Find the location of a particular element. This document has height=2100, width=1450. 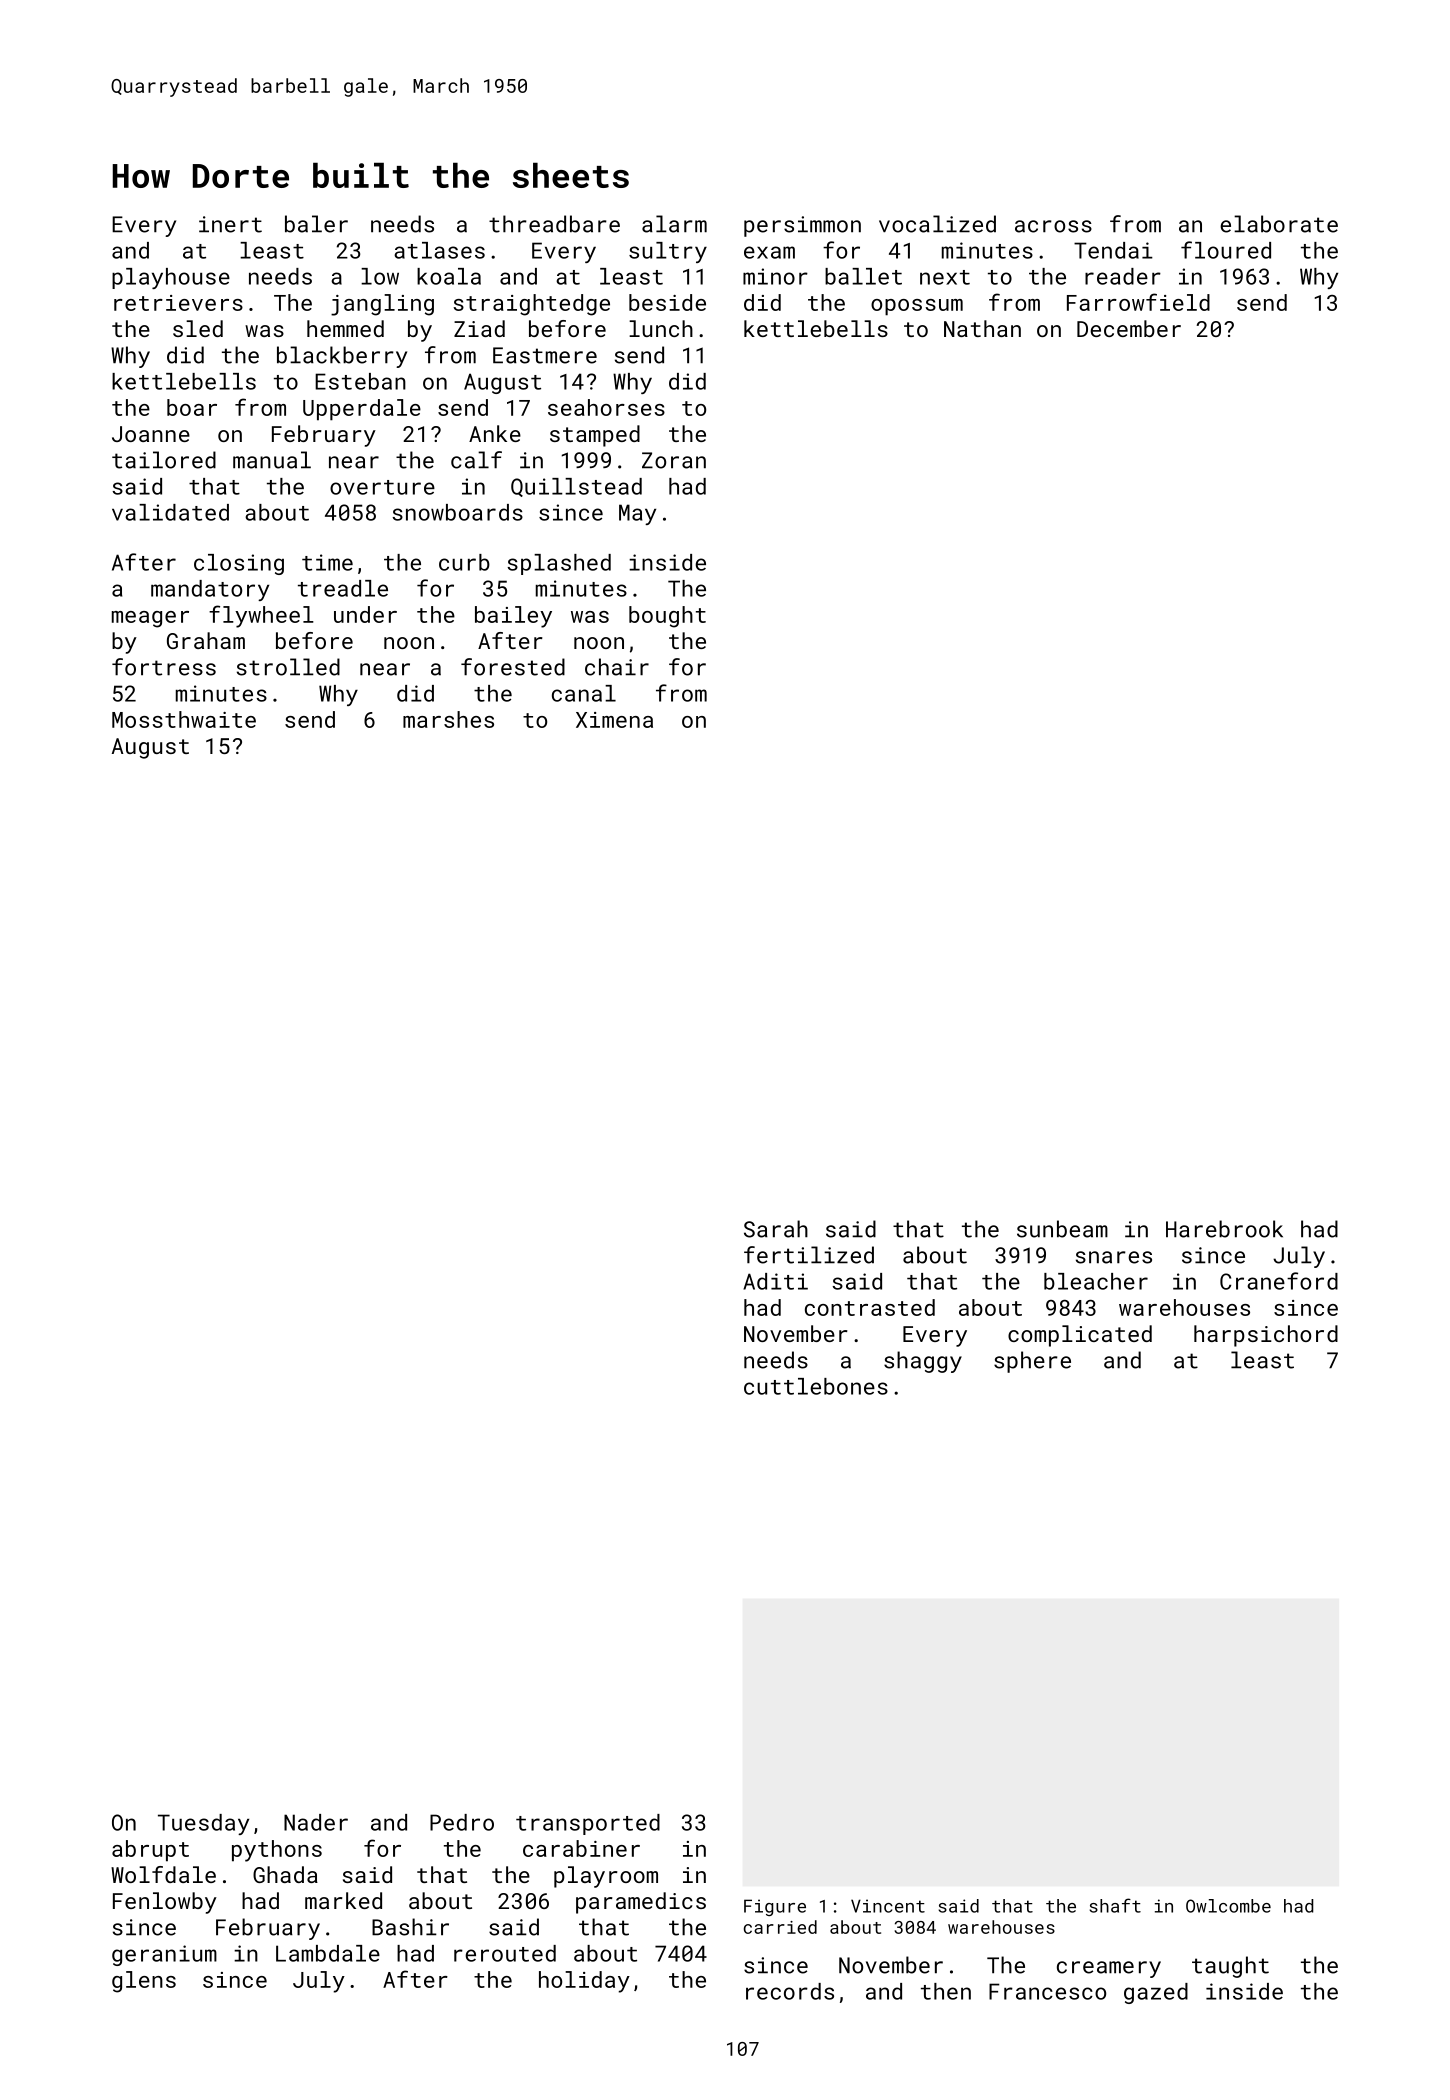

Mossthwaite is located at coordinates (184, 719).
